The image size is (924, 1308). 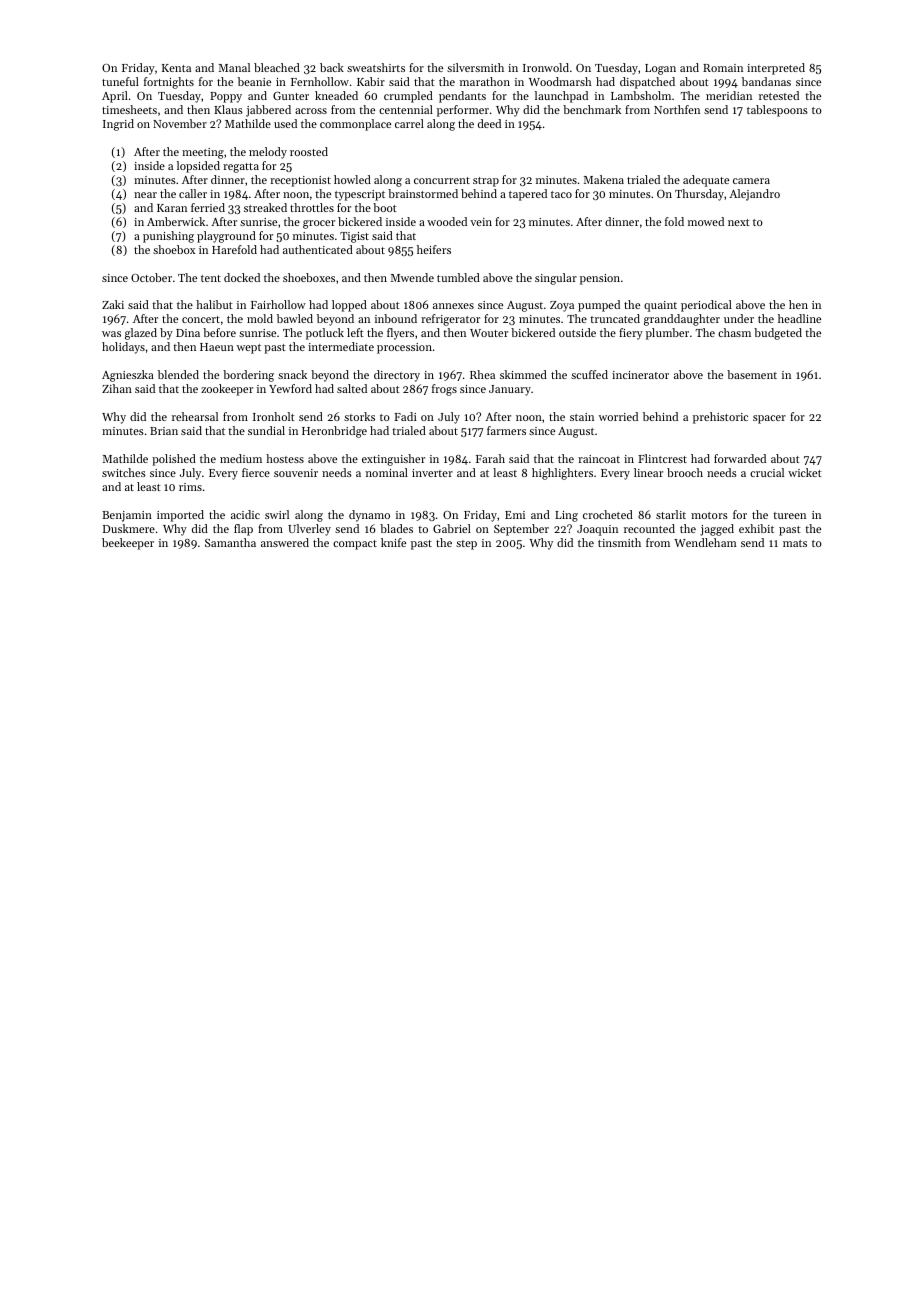 What do you see at coordinates (458, 277) in the screenshot?
I see `tumbled` at bounding box center [458, 277].
